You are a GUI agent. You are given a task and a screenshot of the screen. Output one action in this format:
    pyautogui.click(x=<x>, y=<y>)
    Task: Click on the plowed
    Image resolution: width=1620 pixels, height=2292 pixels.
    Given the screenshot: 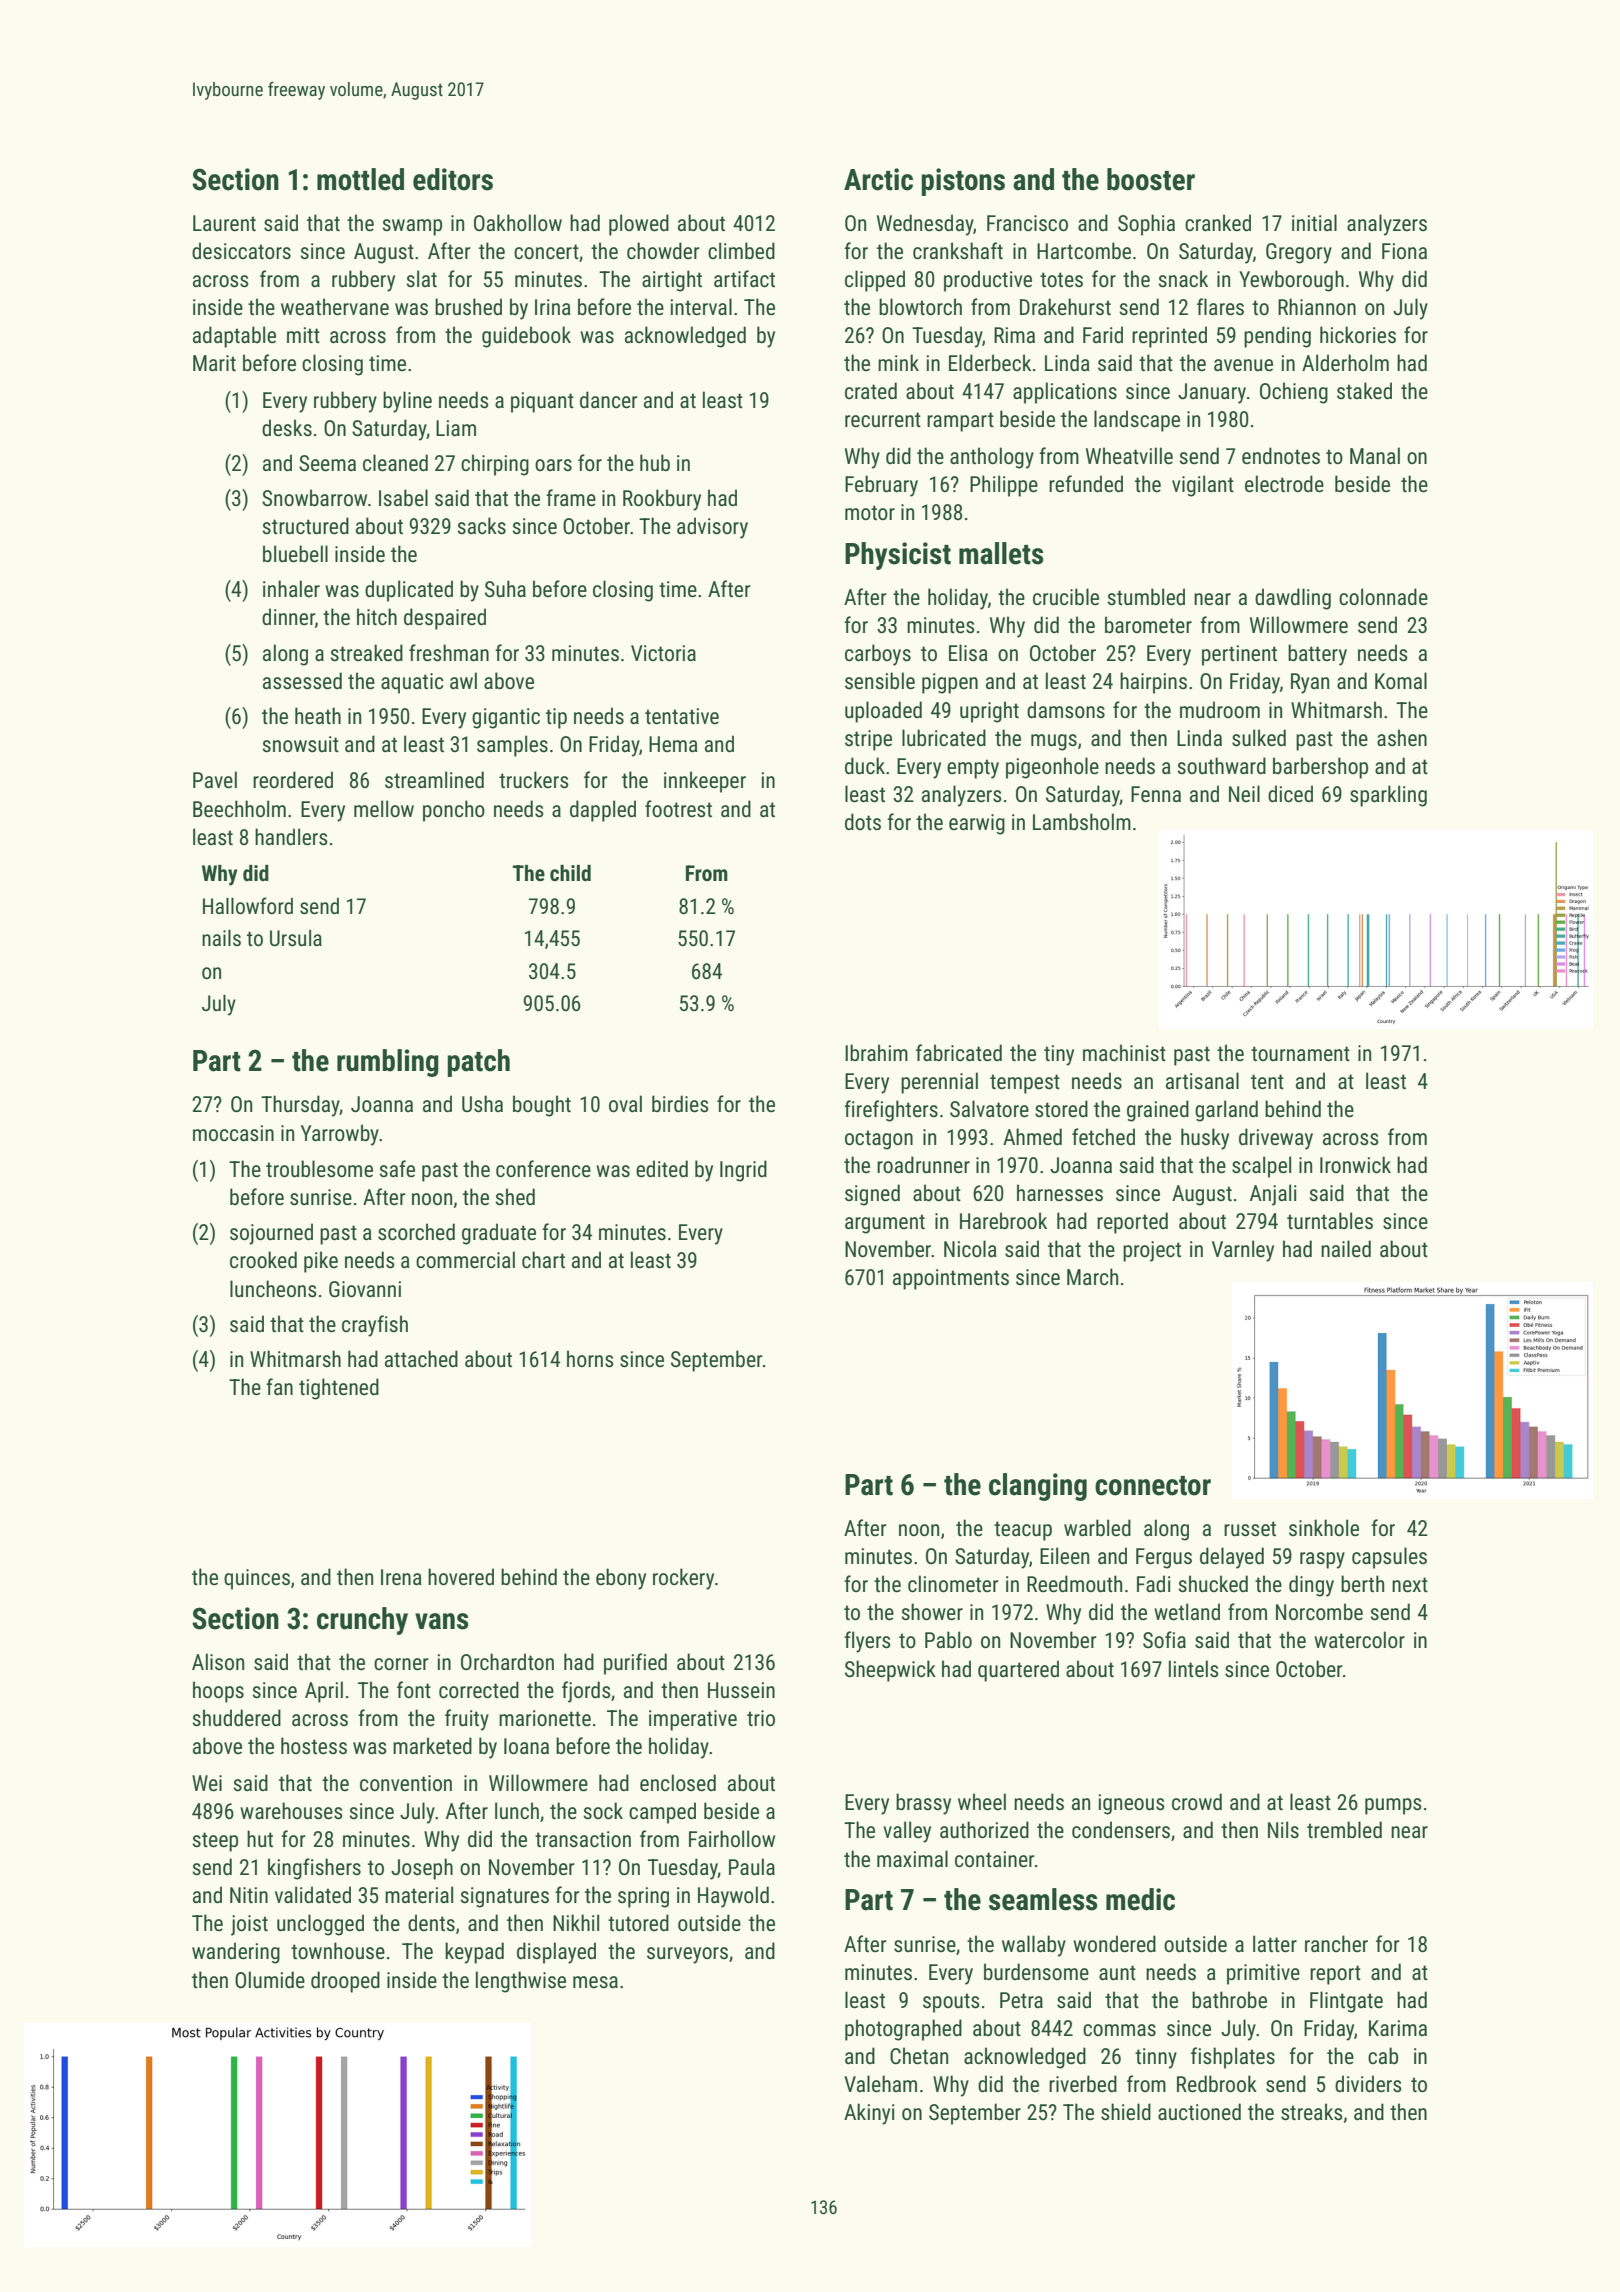 What is the action you would take?
    pyautogui.click(x=639, y=225)
